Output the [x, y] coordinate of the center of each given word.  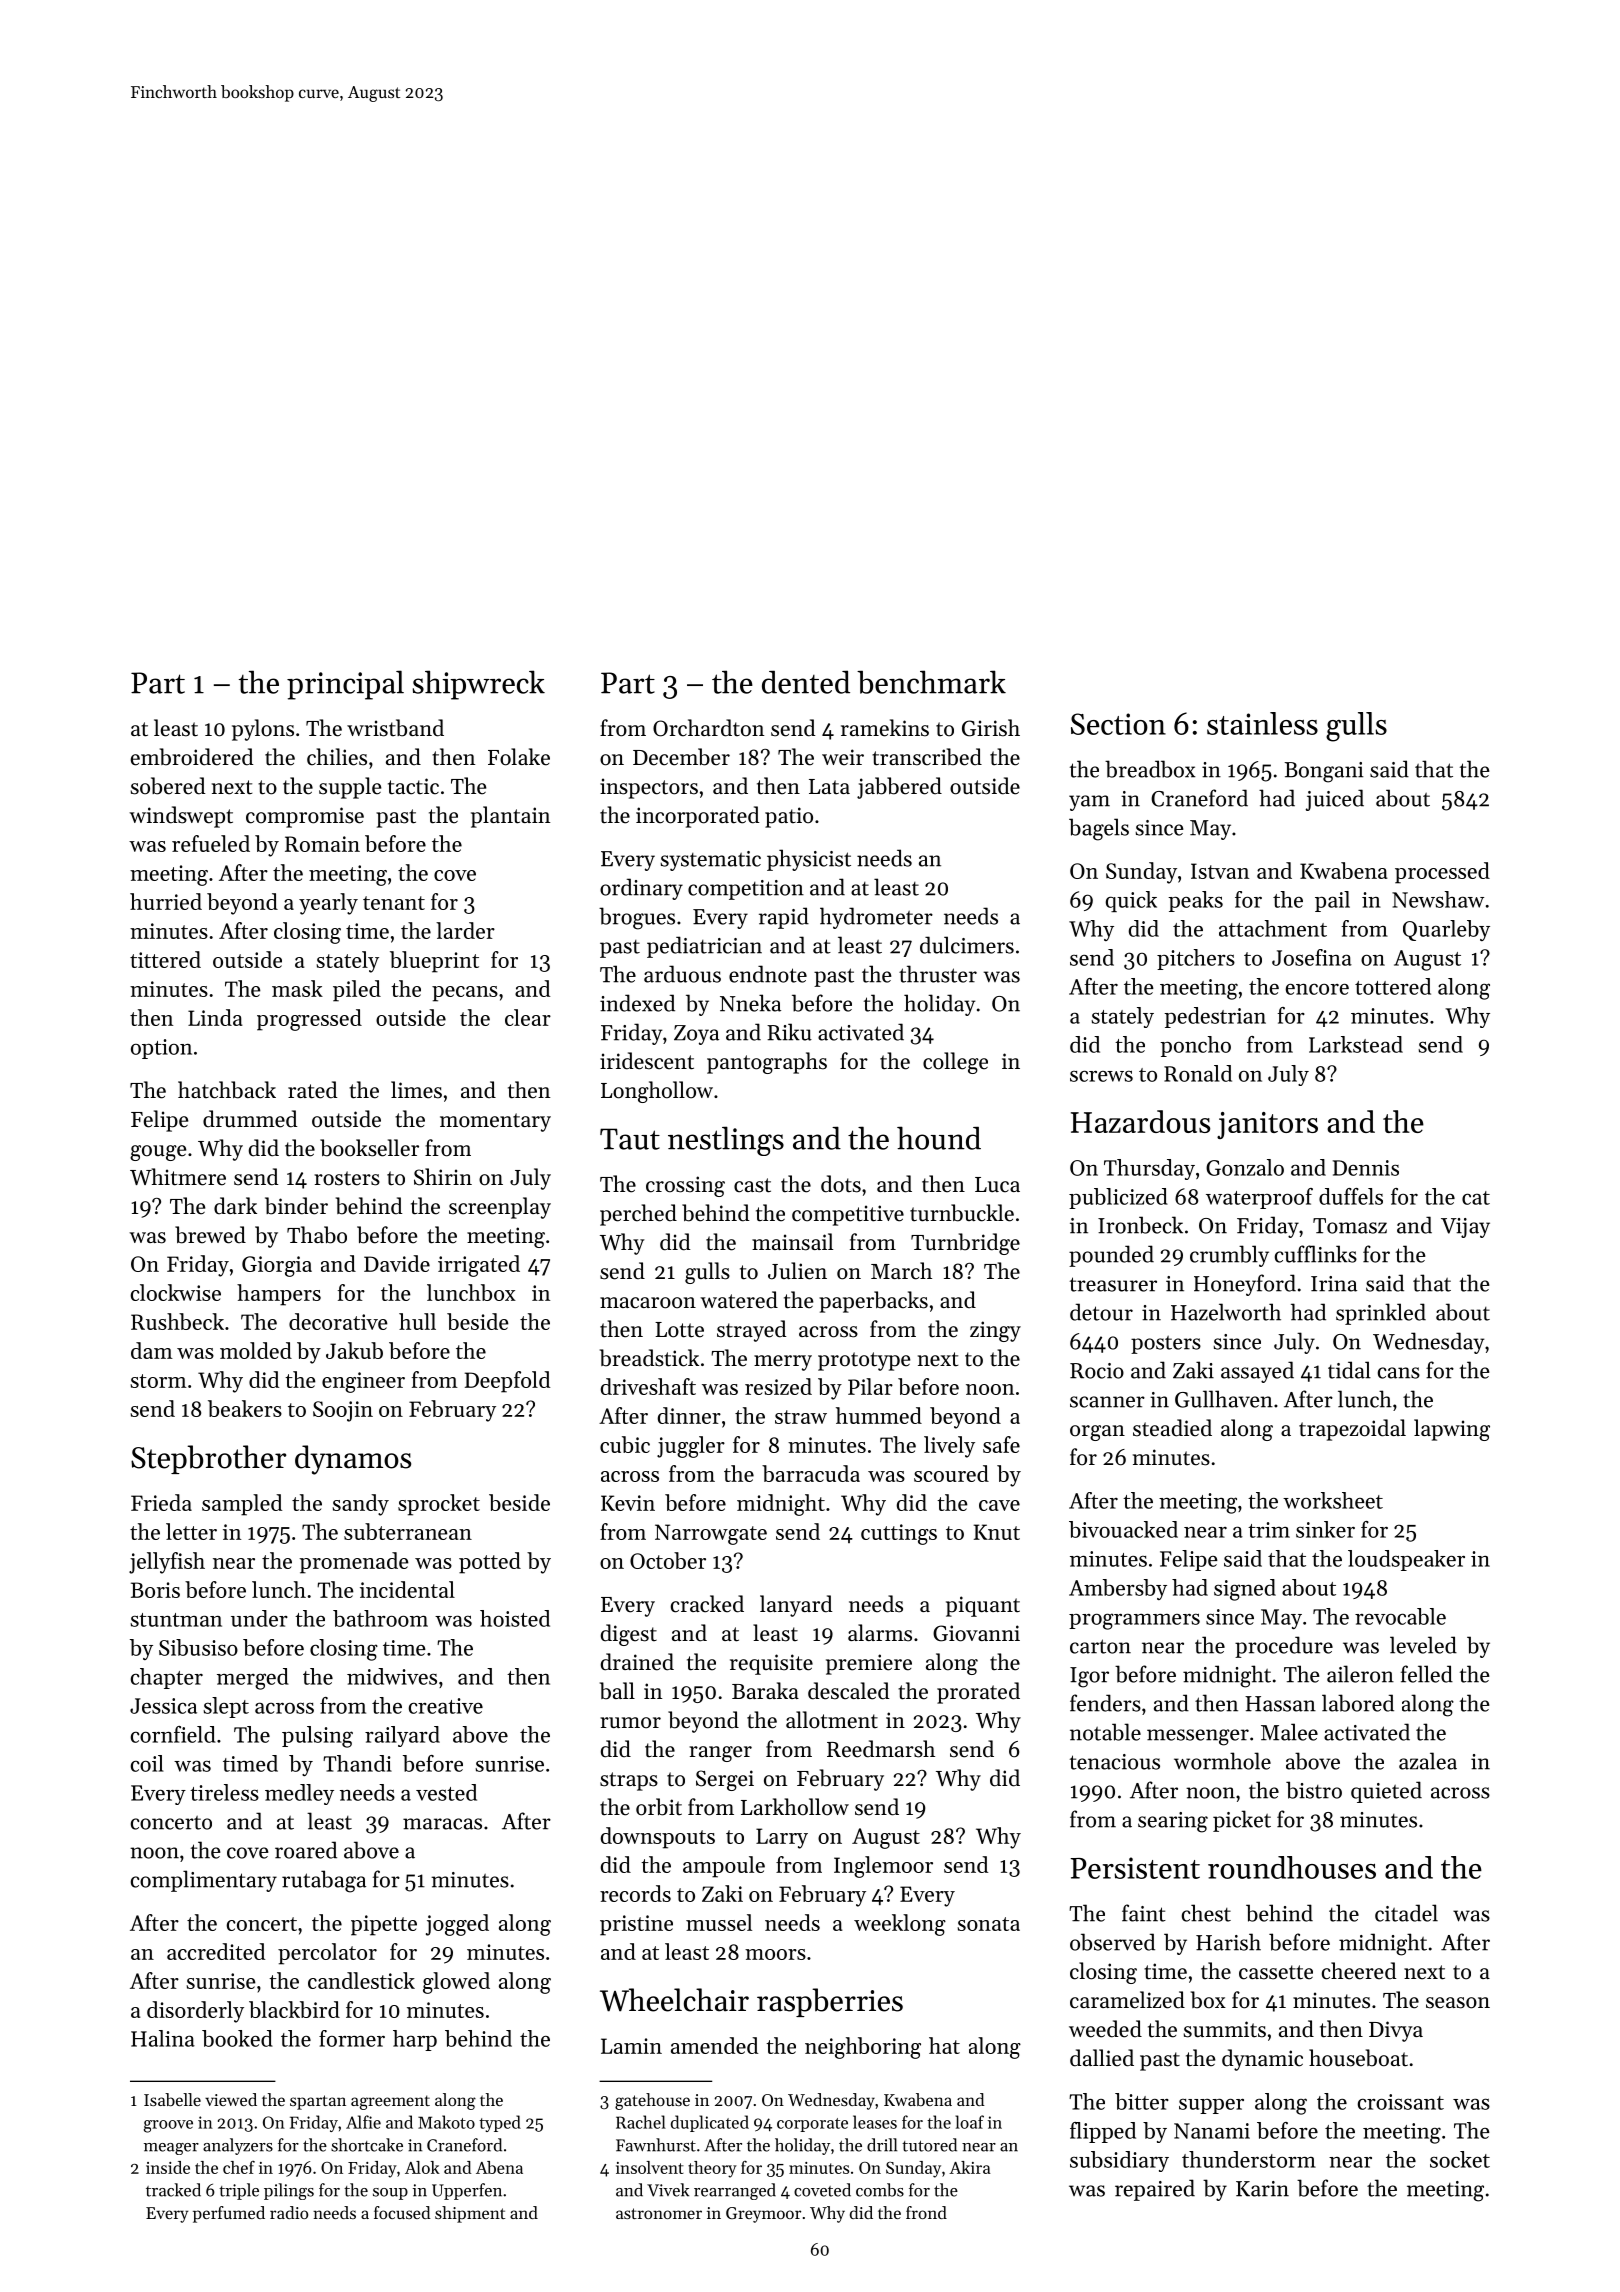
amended [714, 2045]
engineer [363, 1382]
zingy [995, 1331]
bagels [1099, 829]
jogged [457, 1925]
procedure [1284, 1647]
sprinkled [1381, 1314]
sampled [242, 1505]
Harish [1228, 1942]
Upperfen [467, 2191]
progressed [309, 1020]
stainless [1262, 723]
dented [806, 682]
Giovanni [976, 1633]
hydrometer [876, 918]
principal [345, 685]
